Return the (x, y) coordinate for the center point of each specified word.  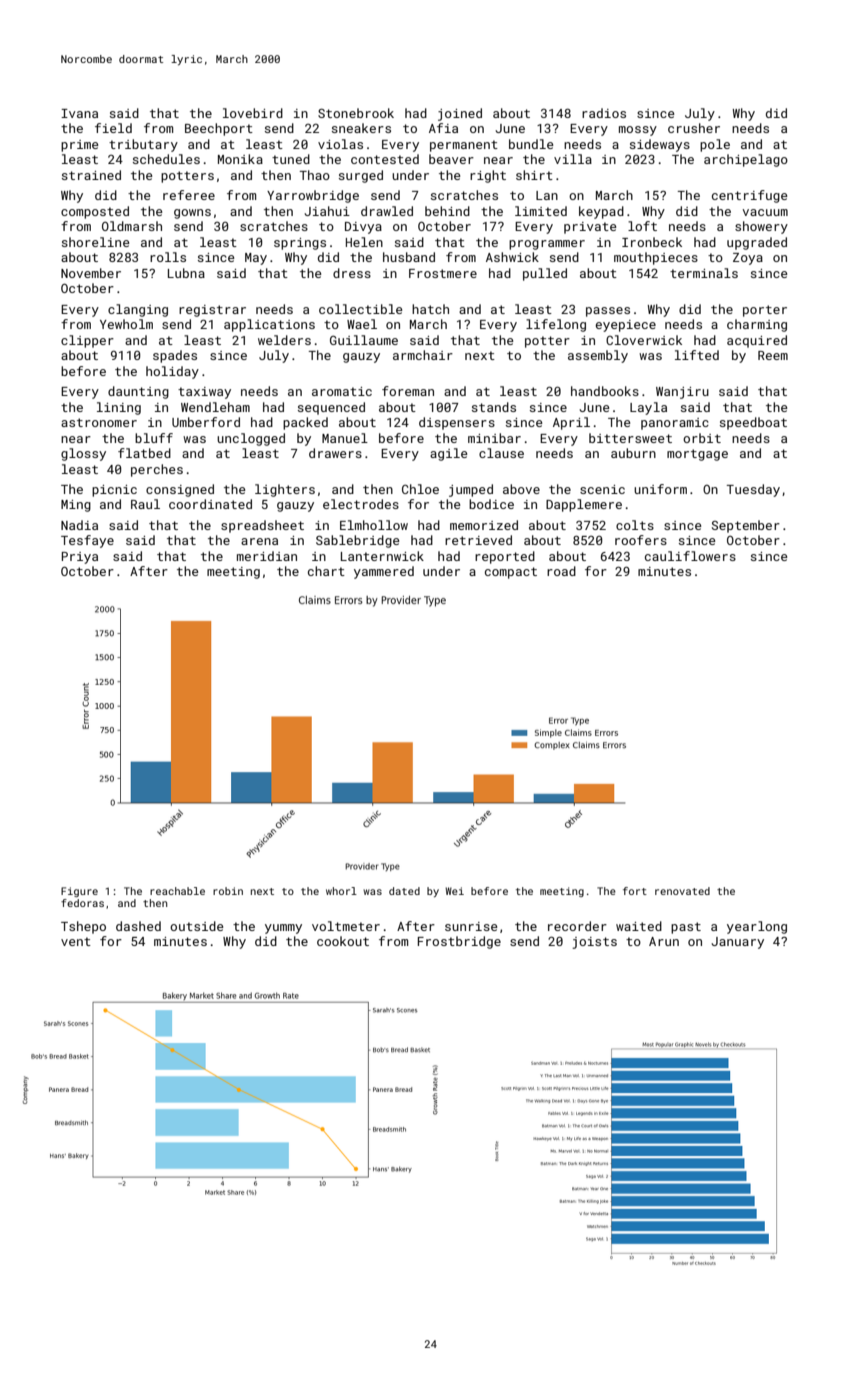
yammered (384, 572)
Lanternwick (382, 556)
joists (594, 943)
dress (352, 273)
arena (259, 541)
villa (573, 159)
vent (76, 941)
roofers (641, 540)
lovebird (253, 113)
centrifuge (749, 196)
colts (635, 525)
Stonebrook (356, 113)
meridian (267, 556)
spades (175, 356)
